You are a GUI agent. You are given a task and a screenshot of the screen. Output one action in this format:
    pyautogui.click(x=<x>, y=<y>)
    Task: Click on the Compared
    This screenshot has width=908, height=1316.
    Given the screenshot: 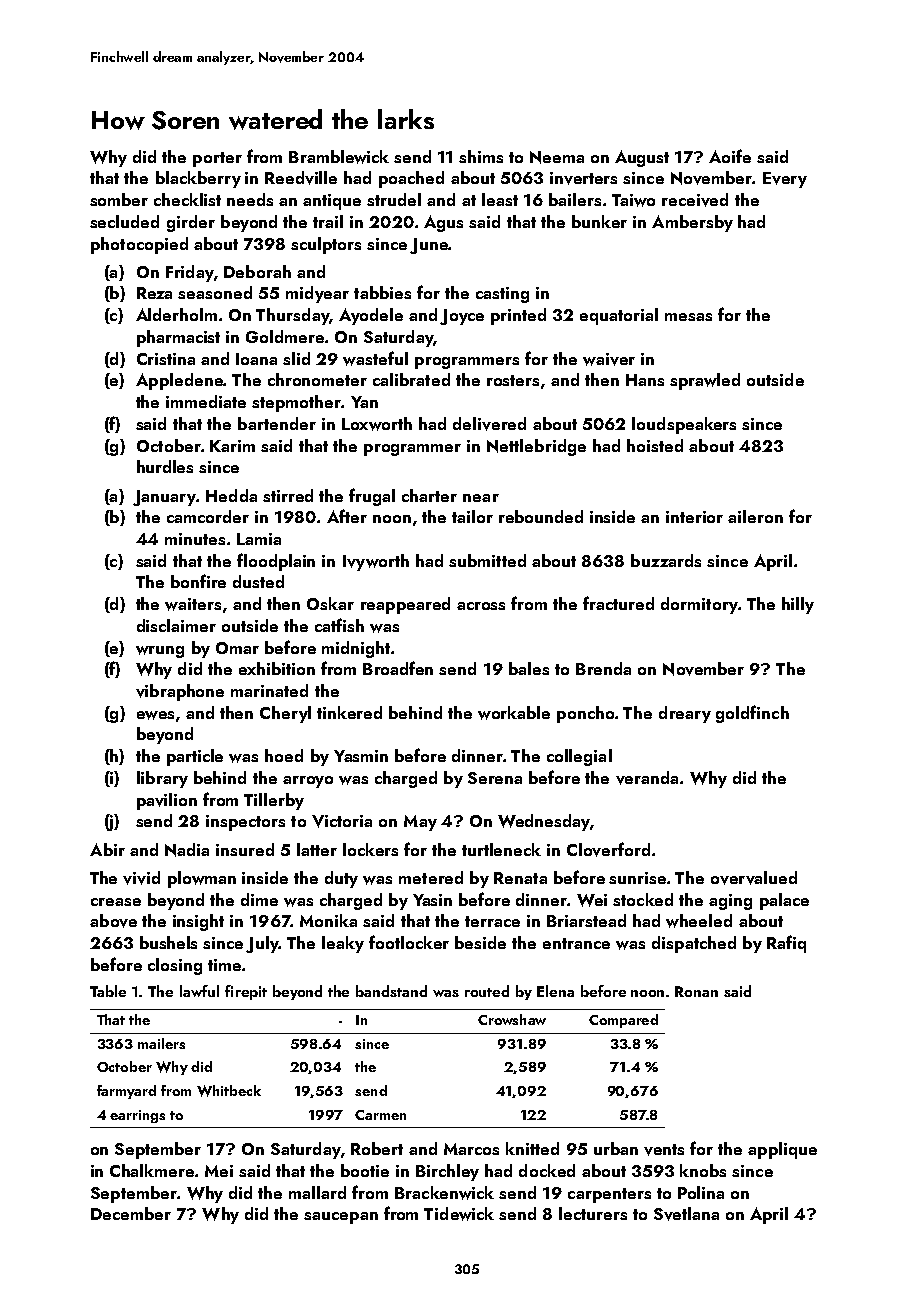 What is the action you would take?
    pyautogui.click(x=623, y=1021)
